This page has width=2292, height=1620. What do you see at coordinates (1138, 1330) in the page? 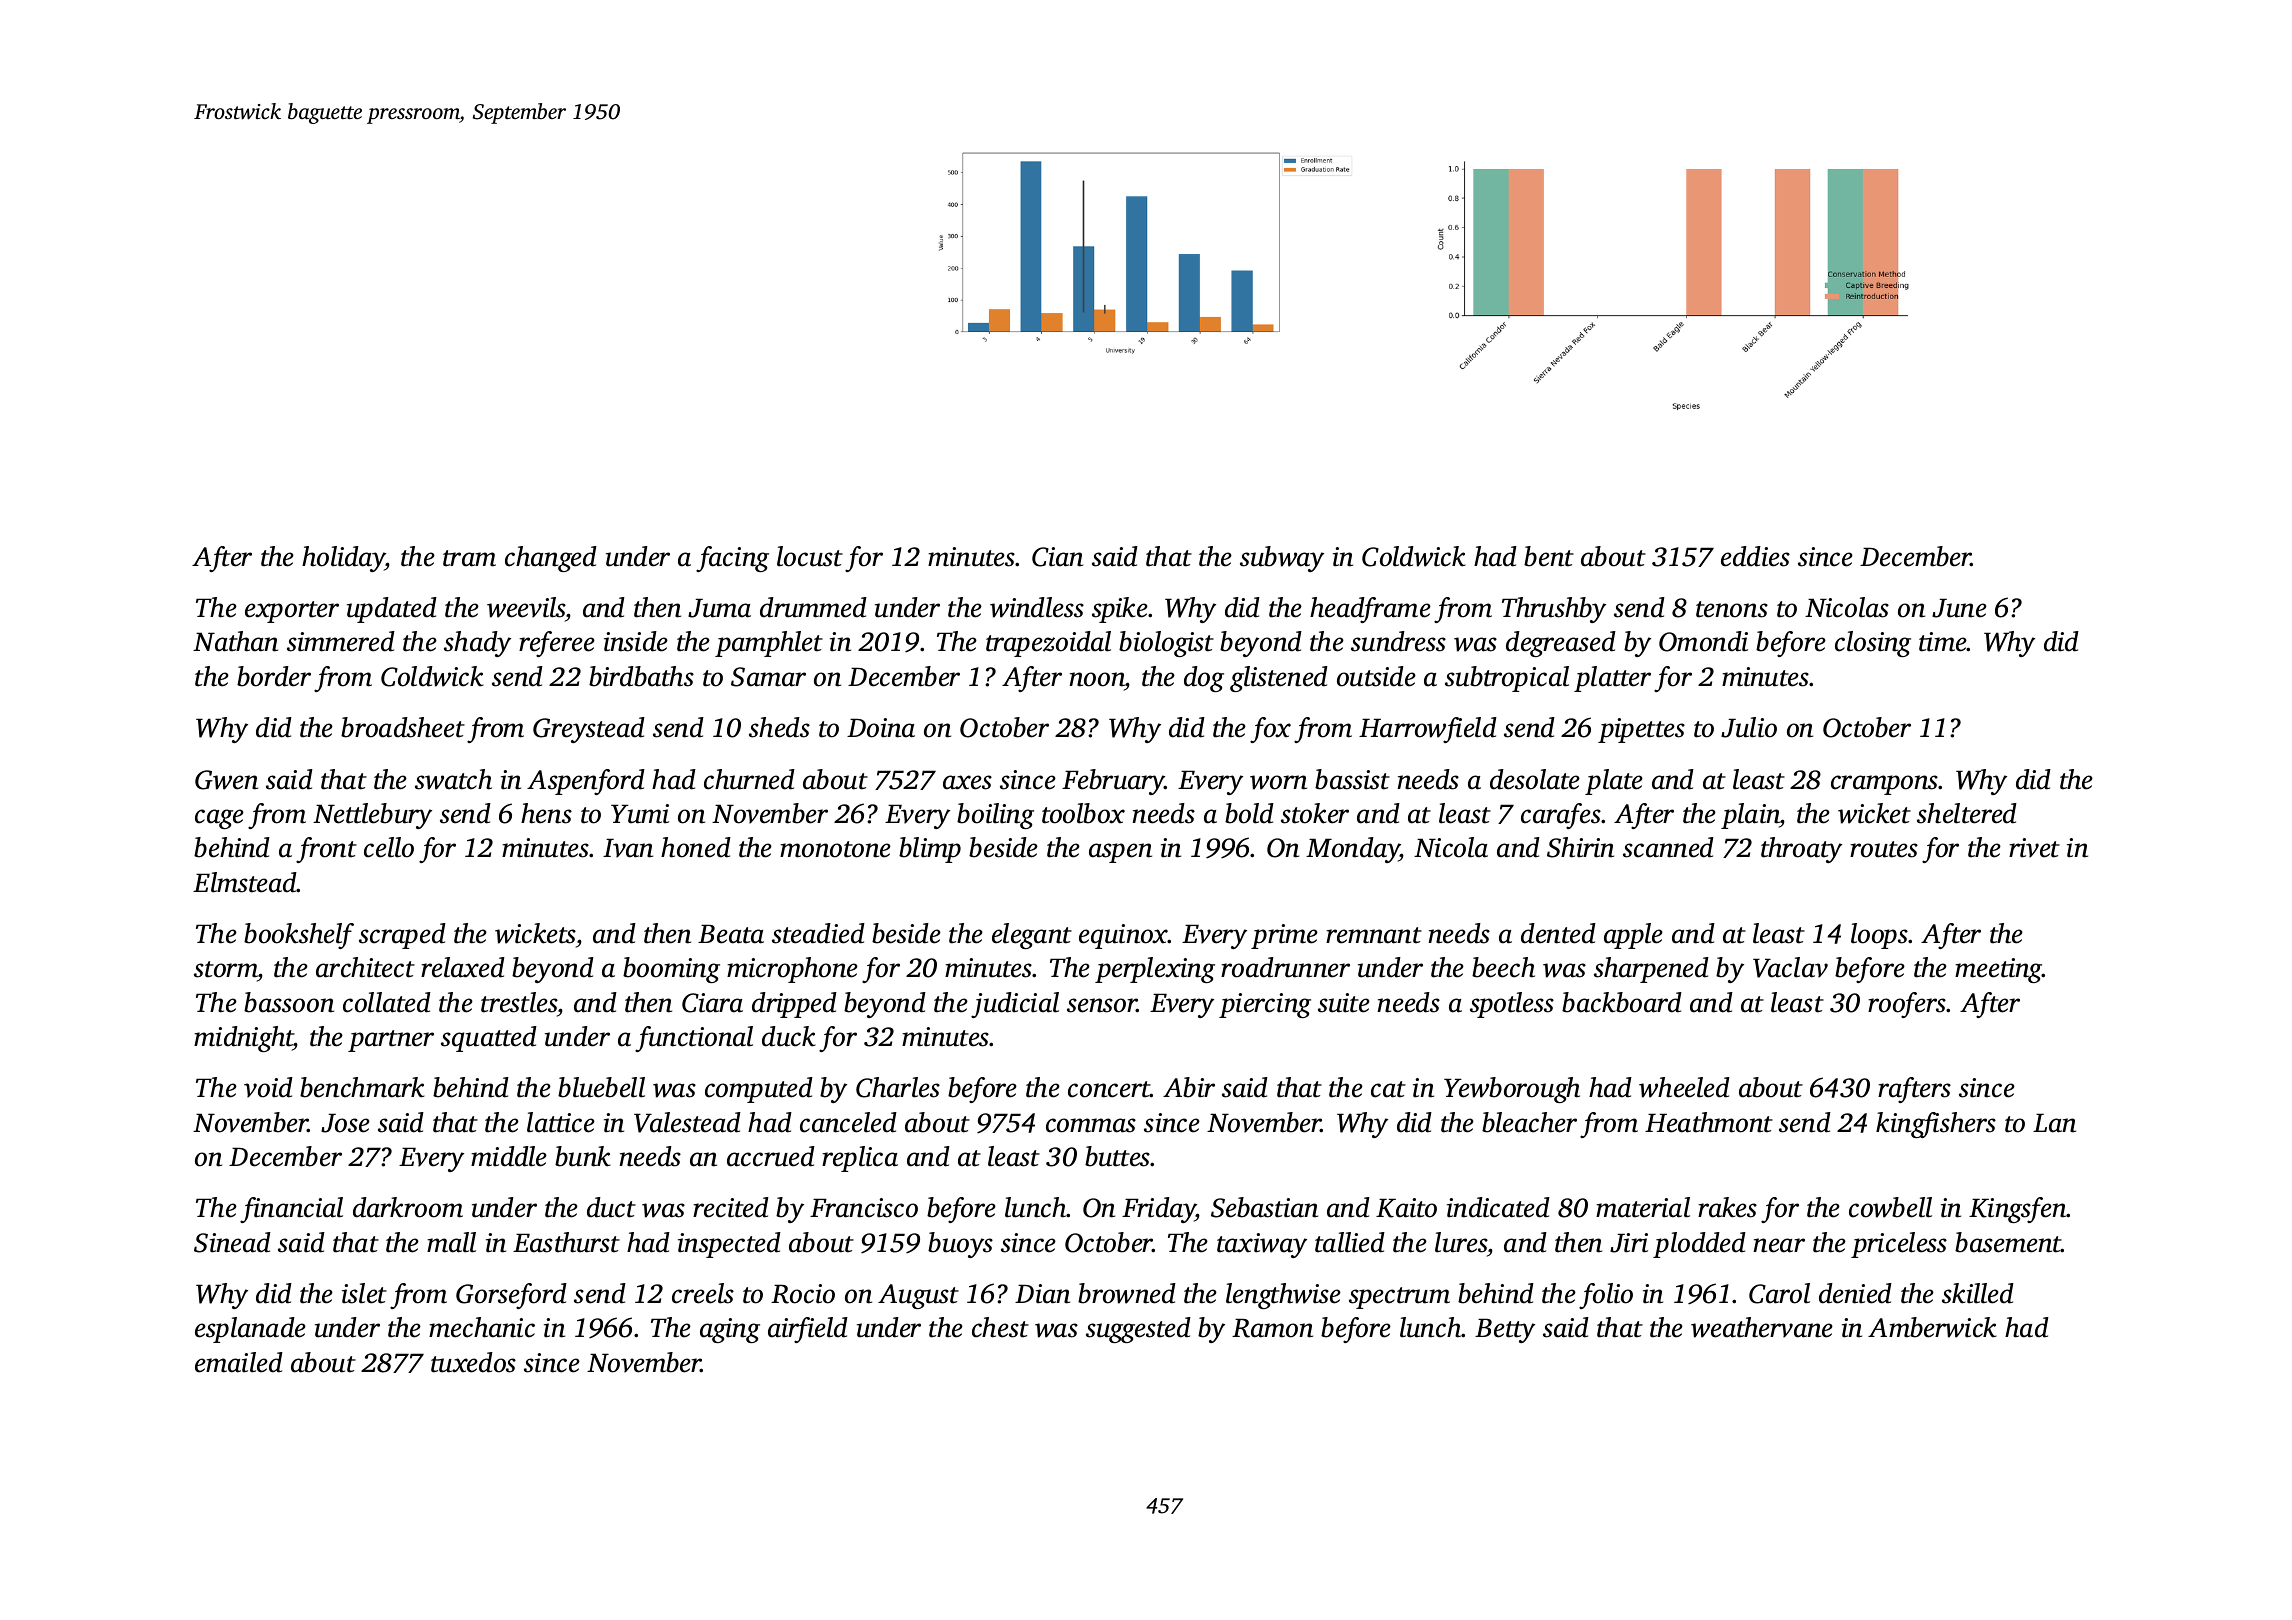
I see `suggested` at bounding box center [1138, 1330].
